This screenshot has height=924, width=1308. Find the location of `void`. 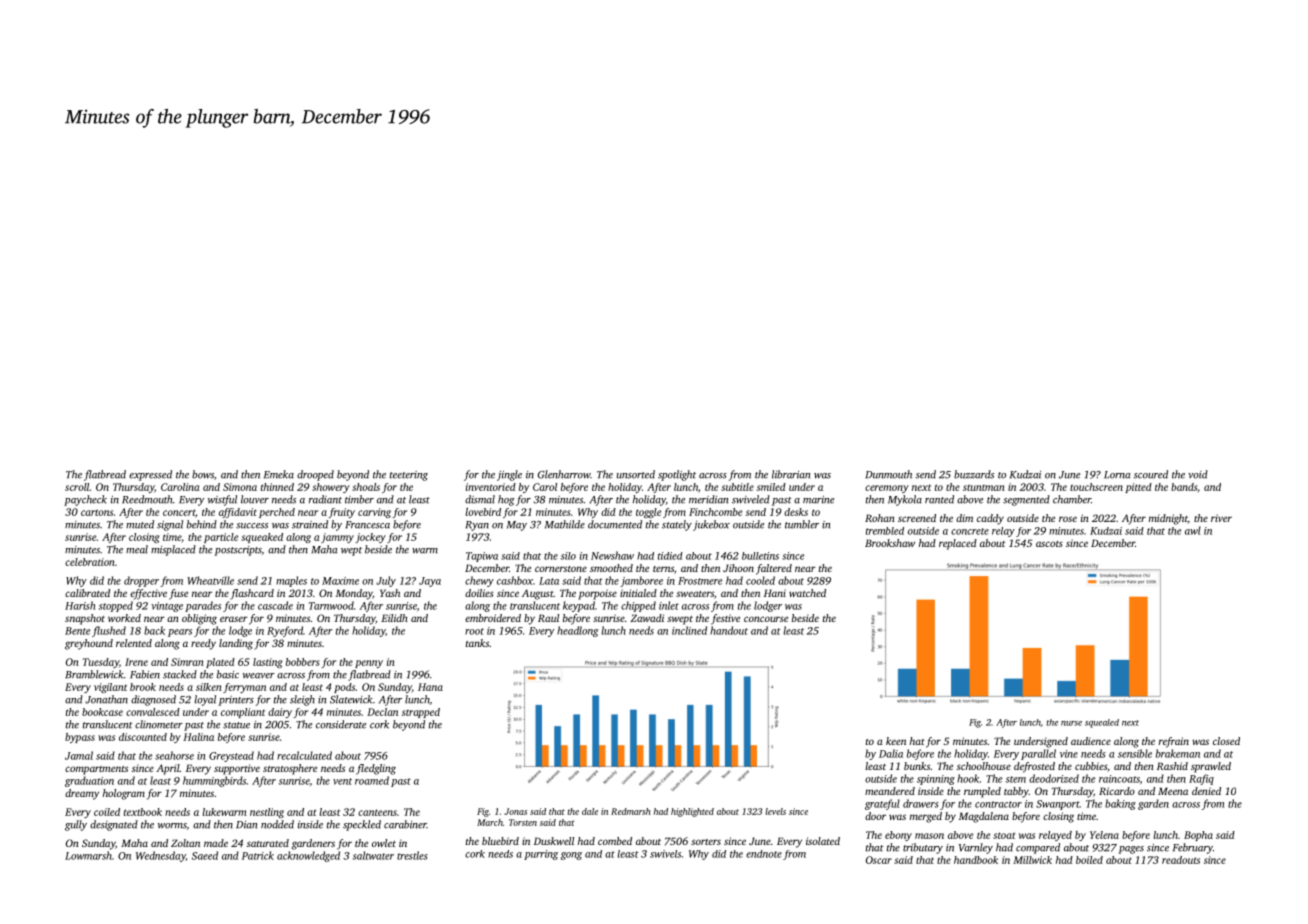

void is located at coordinates (1198, 474).
